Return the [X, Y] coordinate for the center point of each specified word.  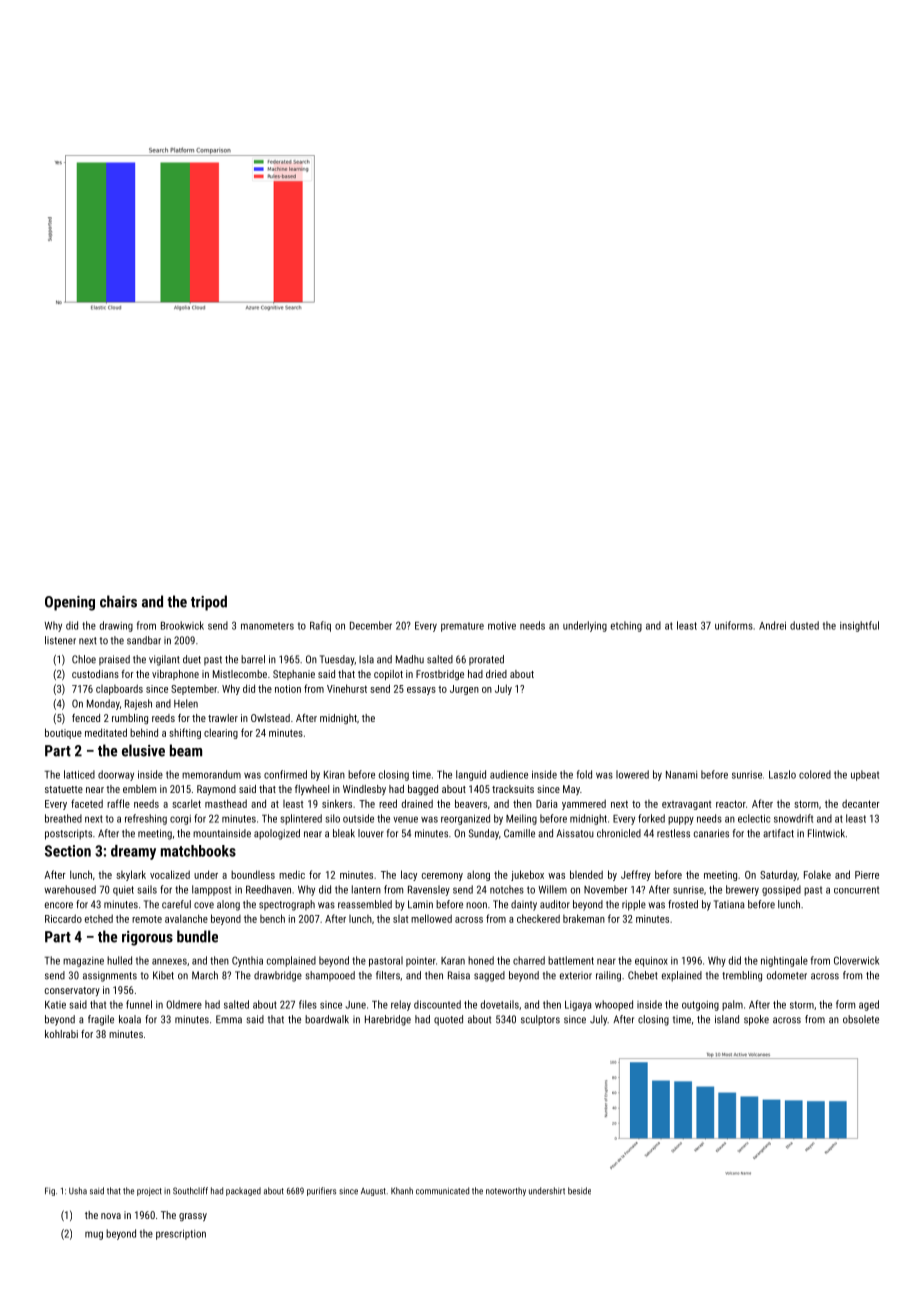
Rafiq [320, 626]
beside [579, 1191]
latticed [79, 774]
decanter [861, 803]
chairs [118, 601]
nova [111, 1216]
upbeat [865, 775]
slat [400, 919]
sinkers [337, 803]
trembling [742, 976]
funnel [139, 1004]
